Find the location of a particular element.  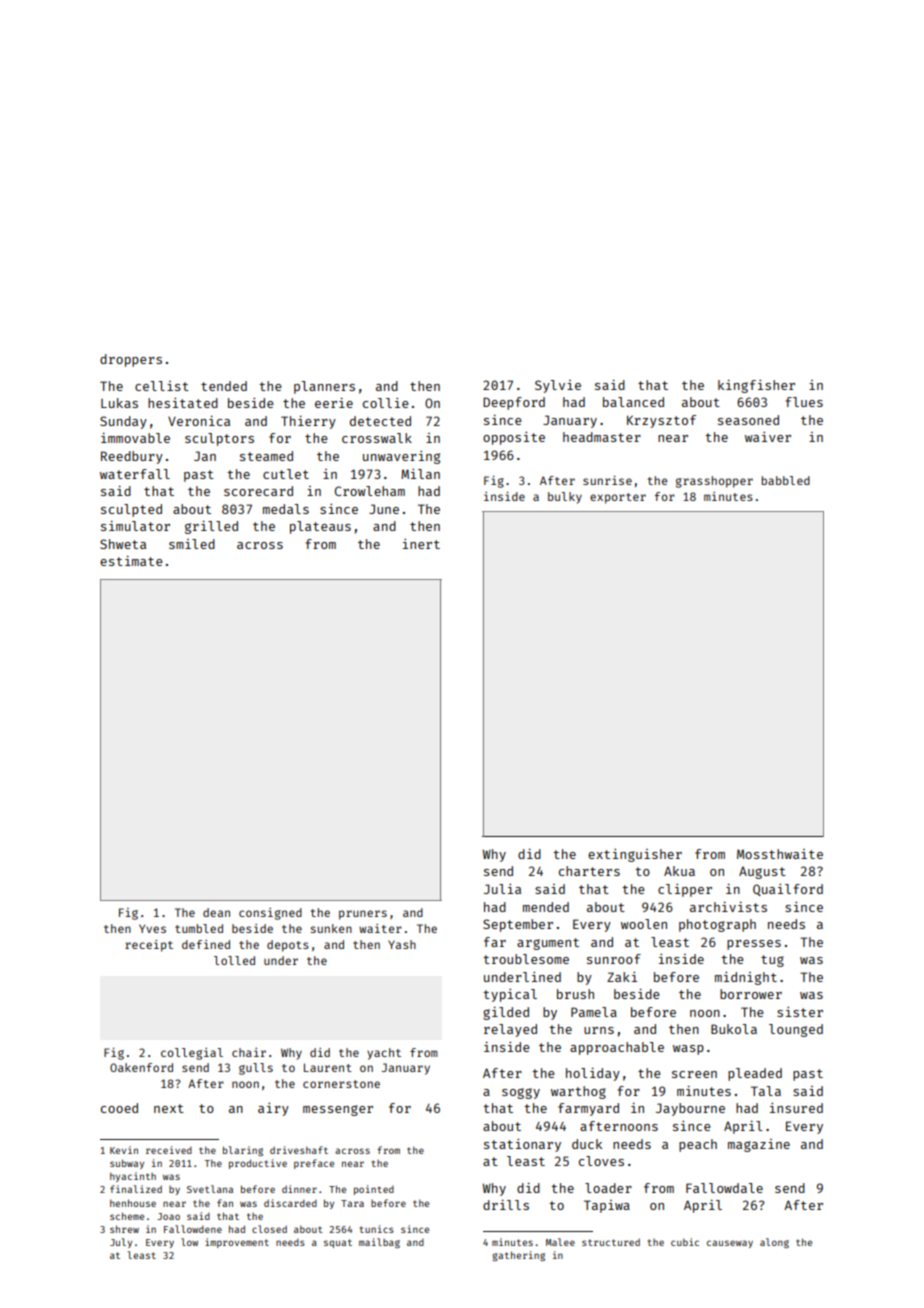

receipt is located at coordinates (149, 946).
